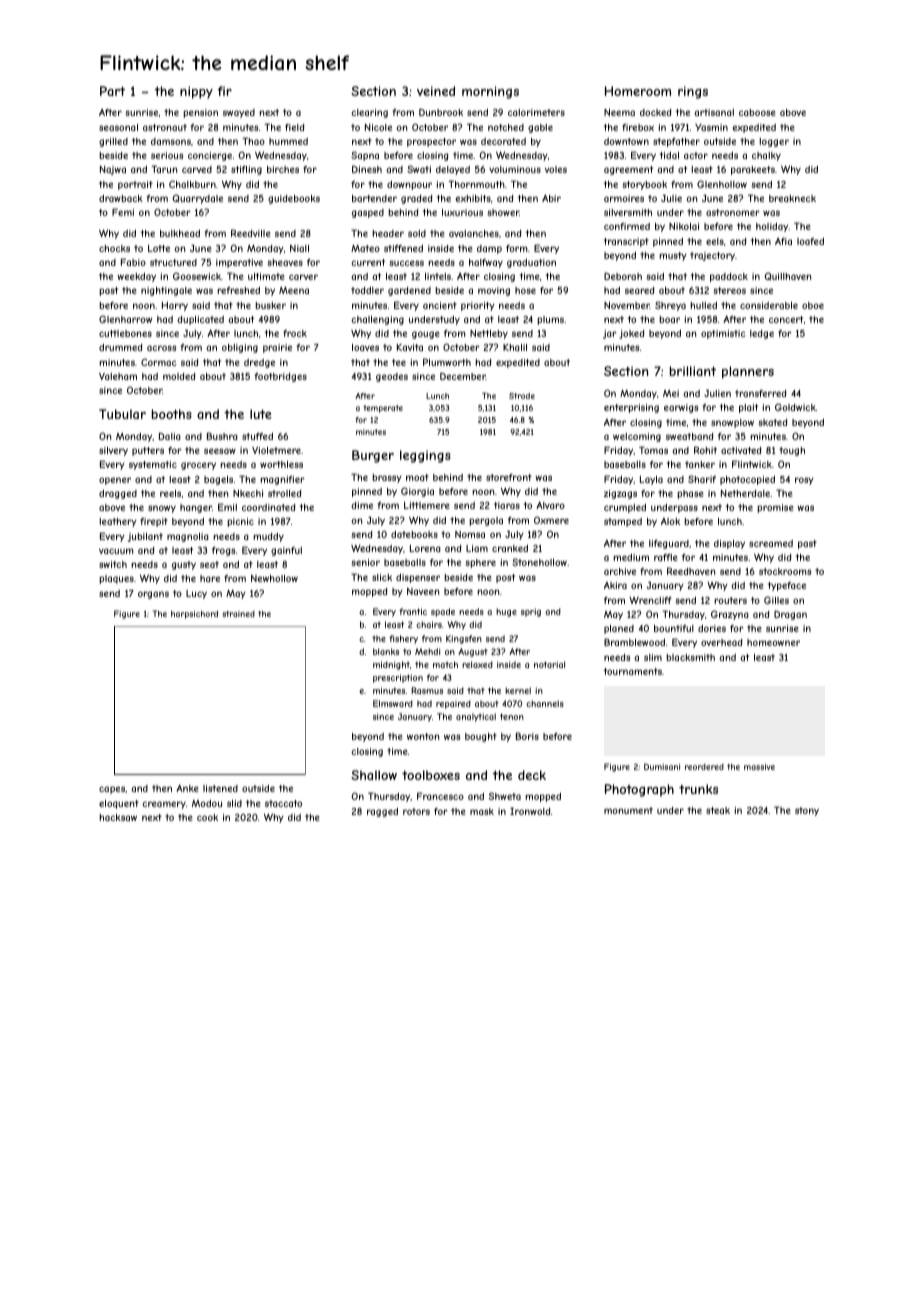 The width and height of the page is (924, 1308). Describe the element at coordinates (283, 803) in the page. I see `staccato` at that location.
